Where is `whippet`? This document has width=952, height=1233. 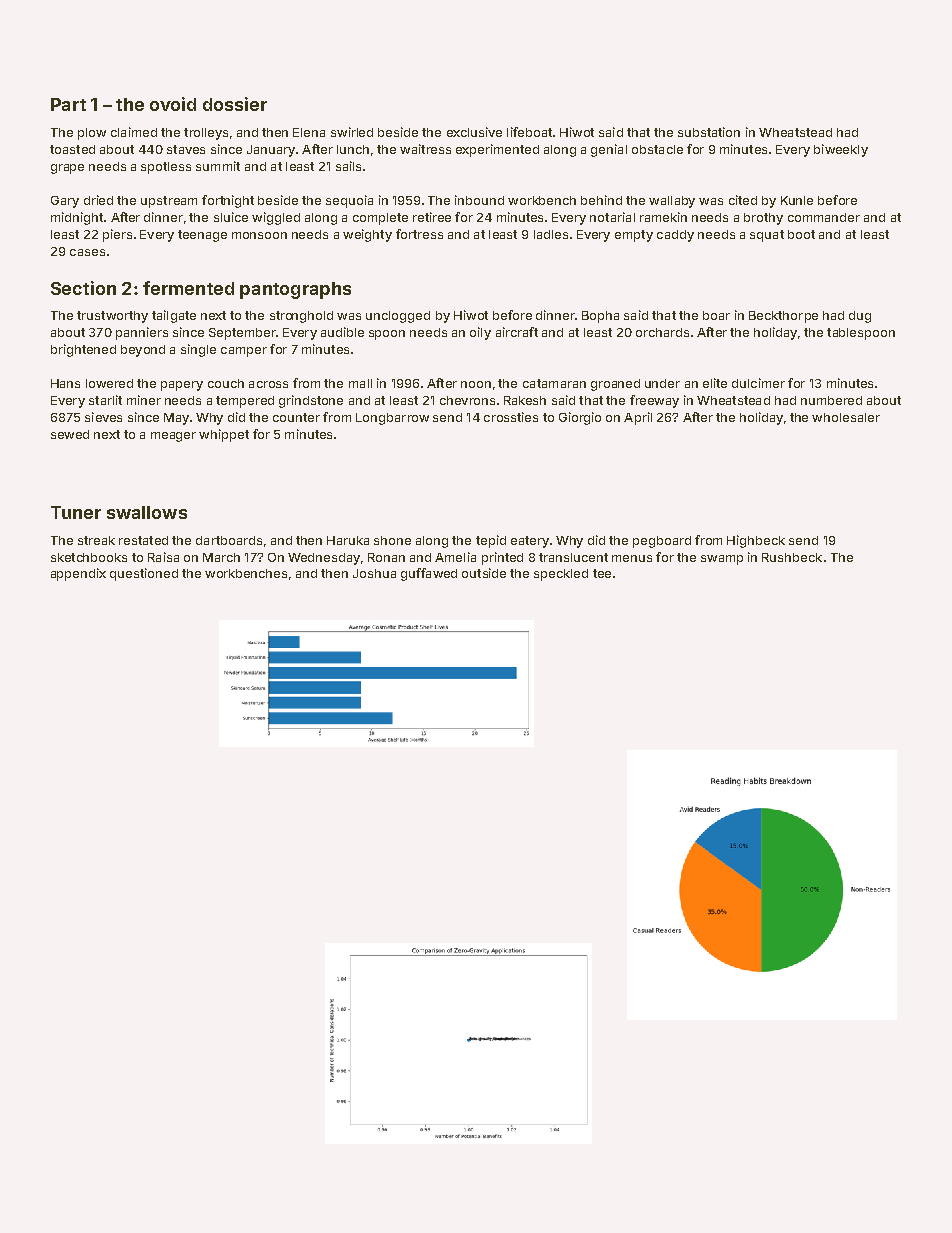 whippet is located at coordinates (224, 435).
